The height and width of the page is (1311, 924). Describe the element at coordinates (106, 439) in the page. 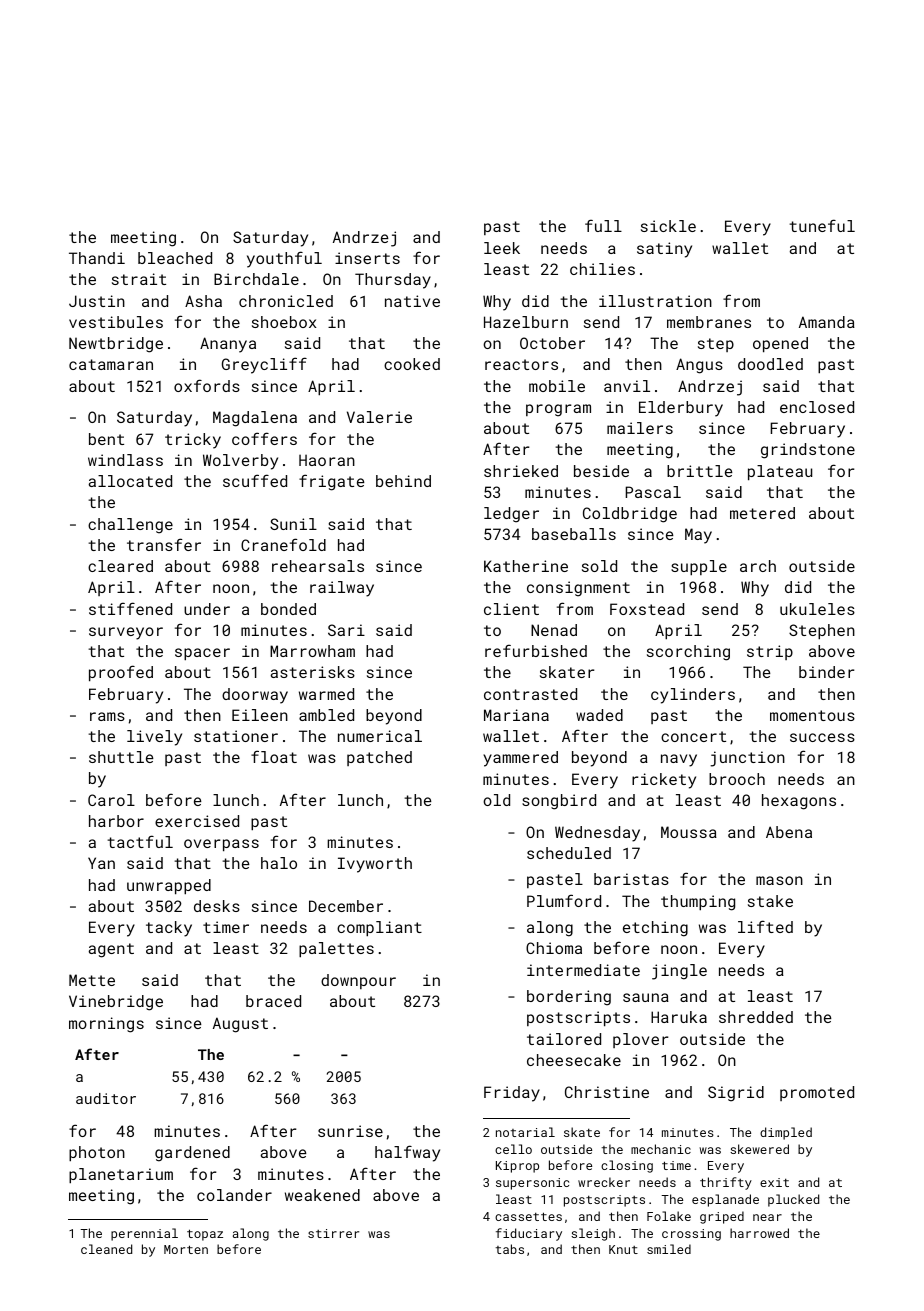

I see `bent` at that location.
